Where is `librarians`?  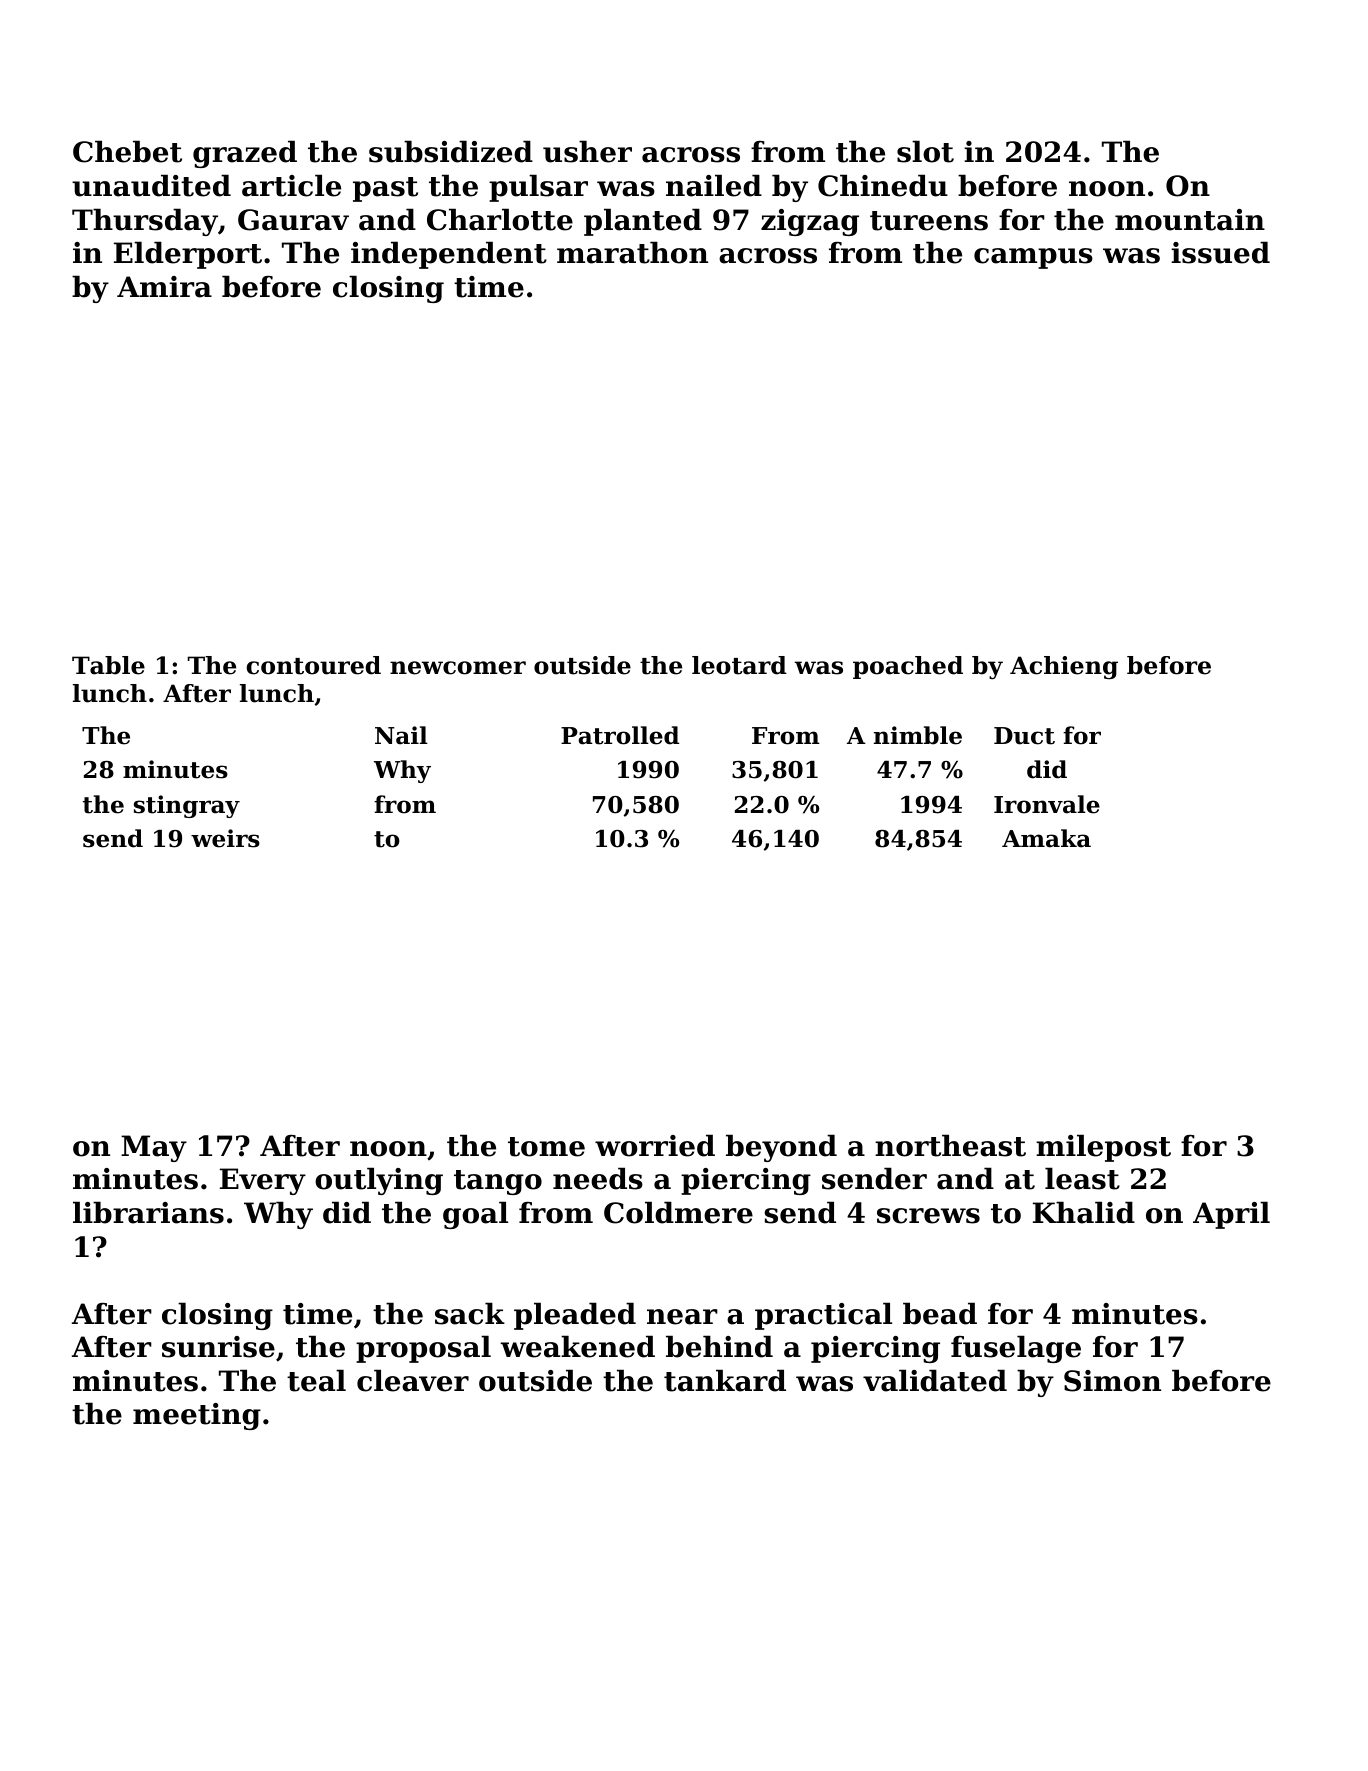
librarians is located at coordinates (148, 1212).
